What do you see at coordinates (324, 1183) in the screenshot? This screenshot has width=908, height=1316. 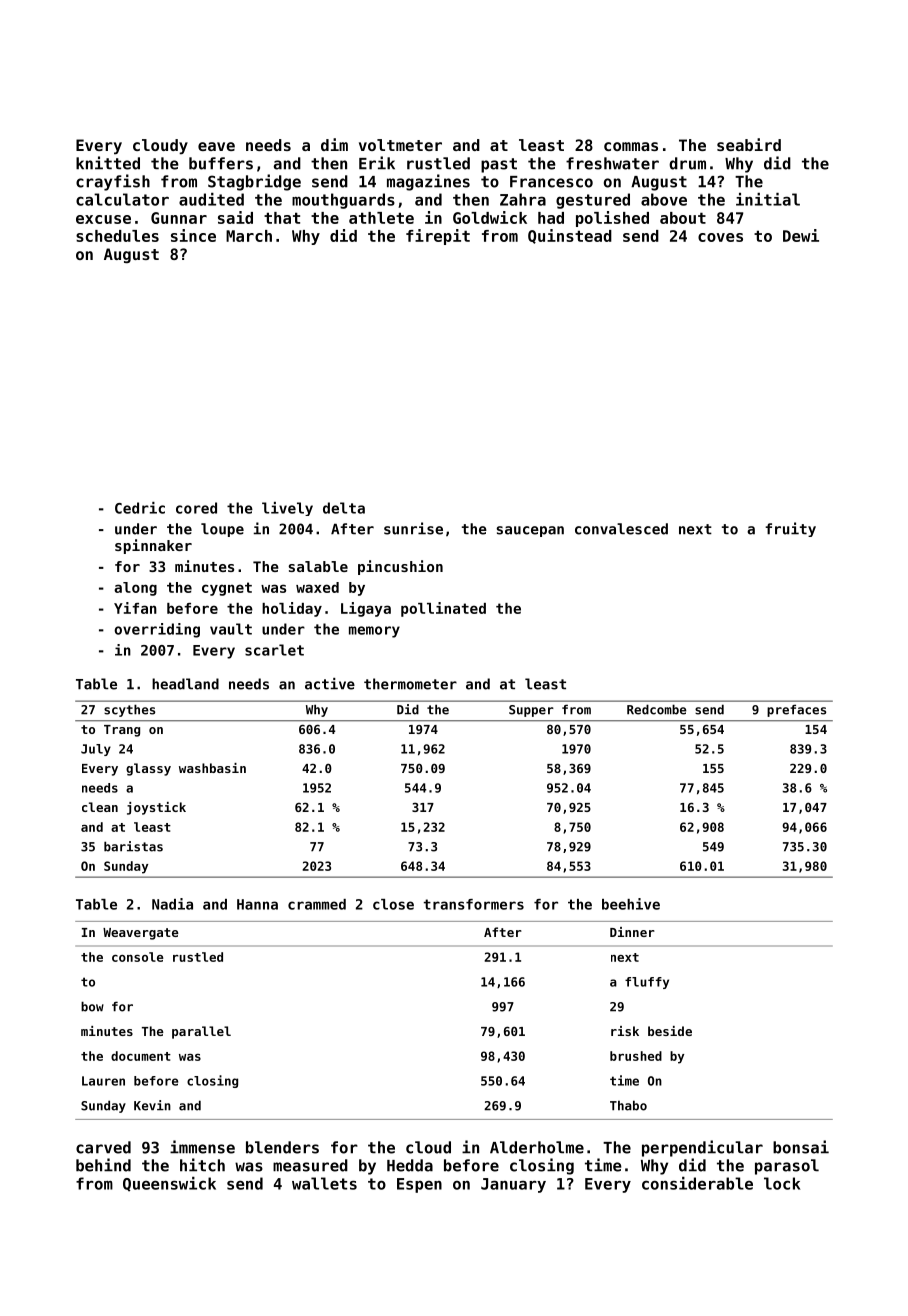 I see `wallets` at bounding box center [324, 1183].
